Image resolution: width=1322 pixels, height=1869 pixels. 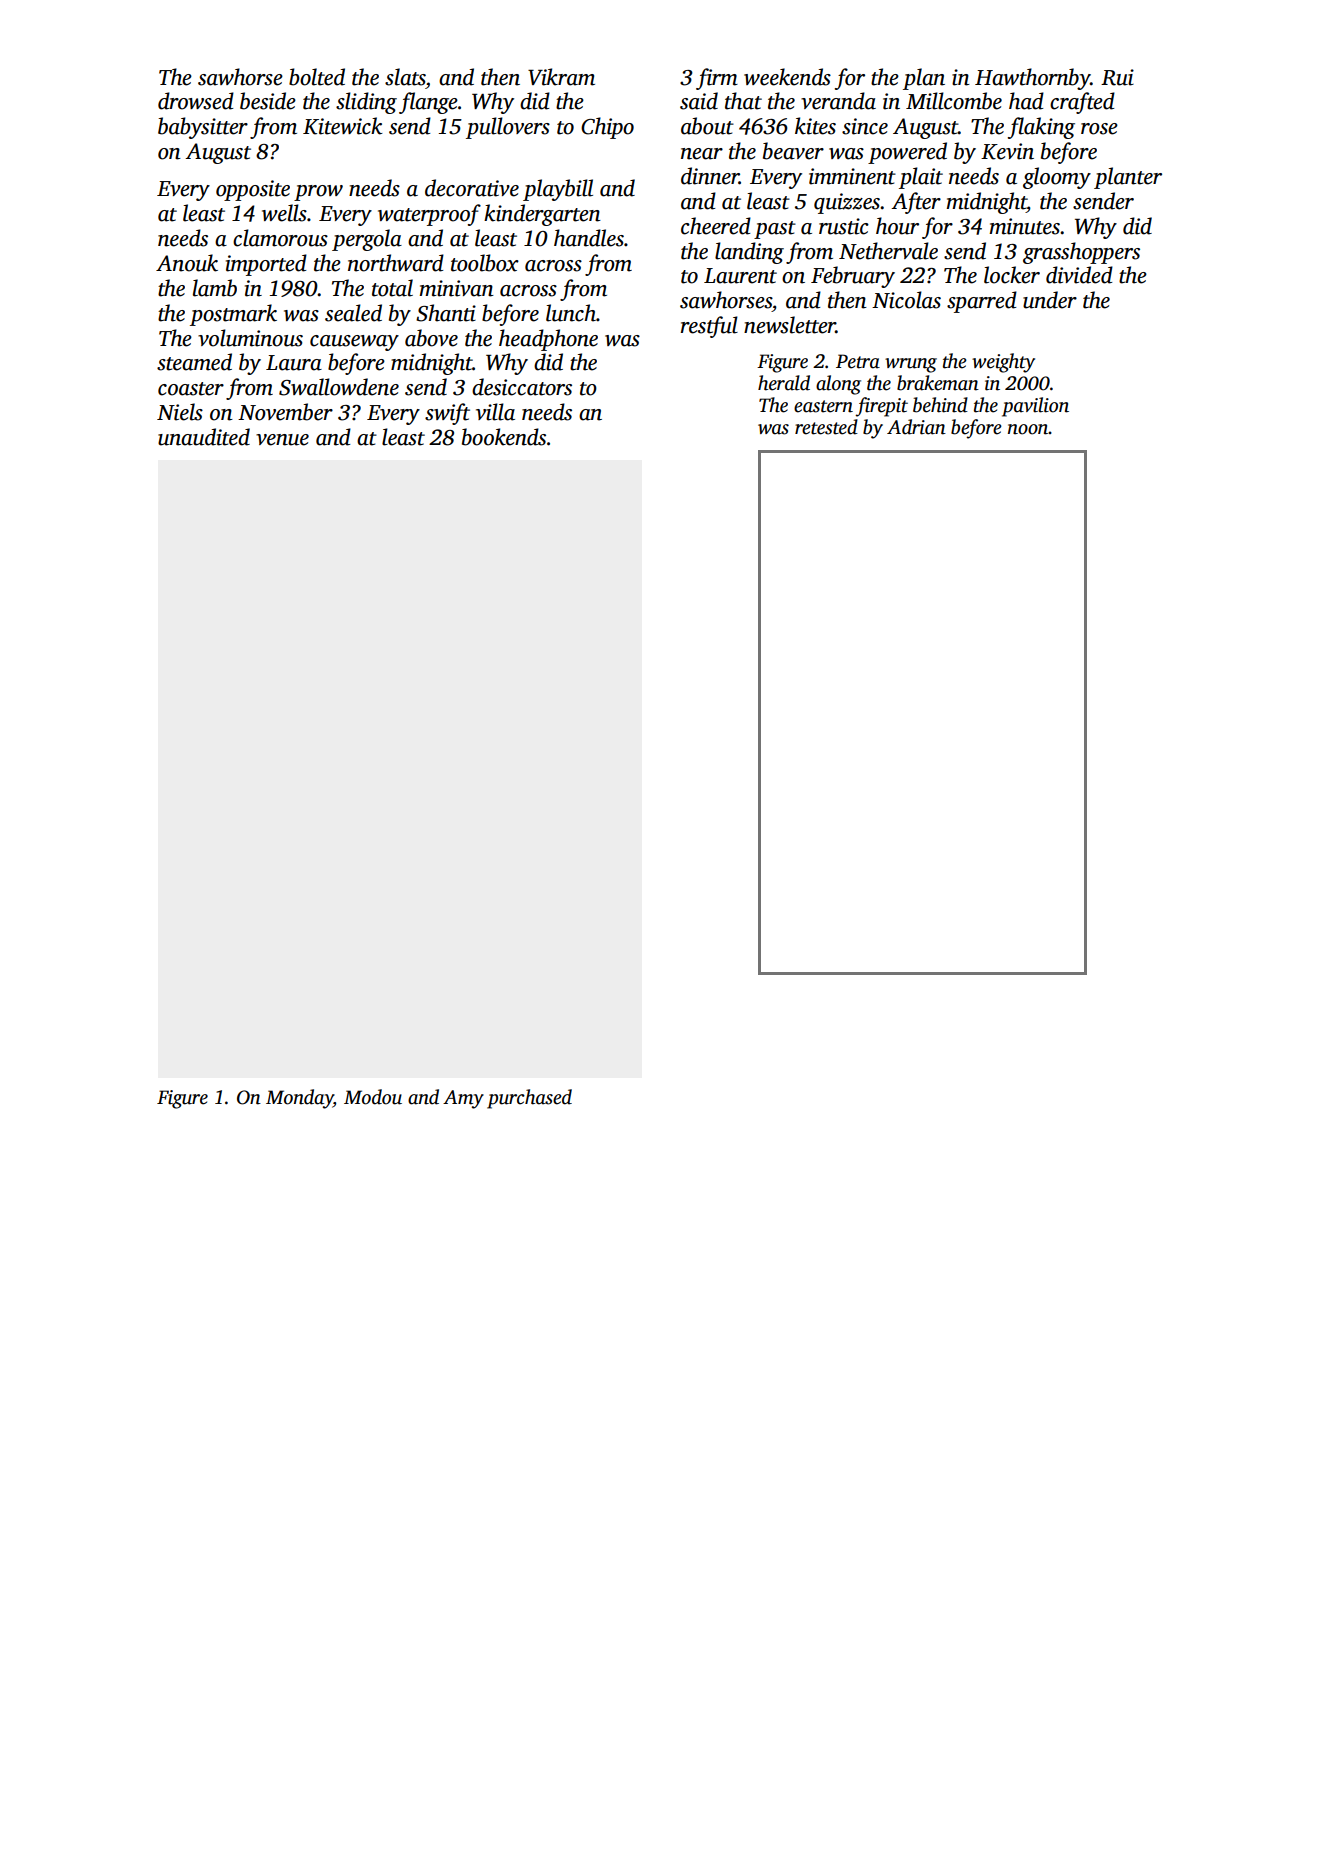 I want to click on Rui, so click(x=1117, y=77).
